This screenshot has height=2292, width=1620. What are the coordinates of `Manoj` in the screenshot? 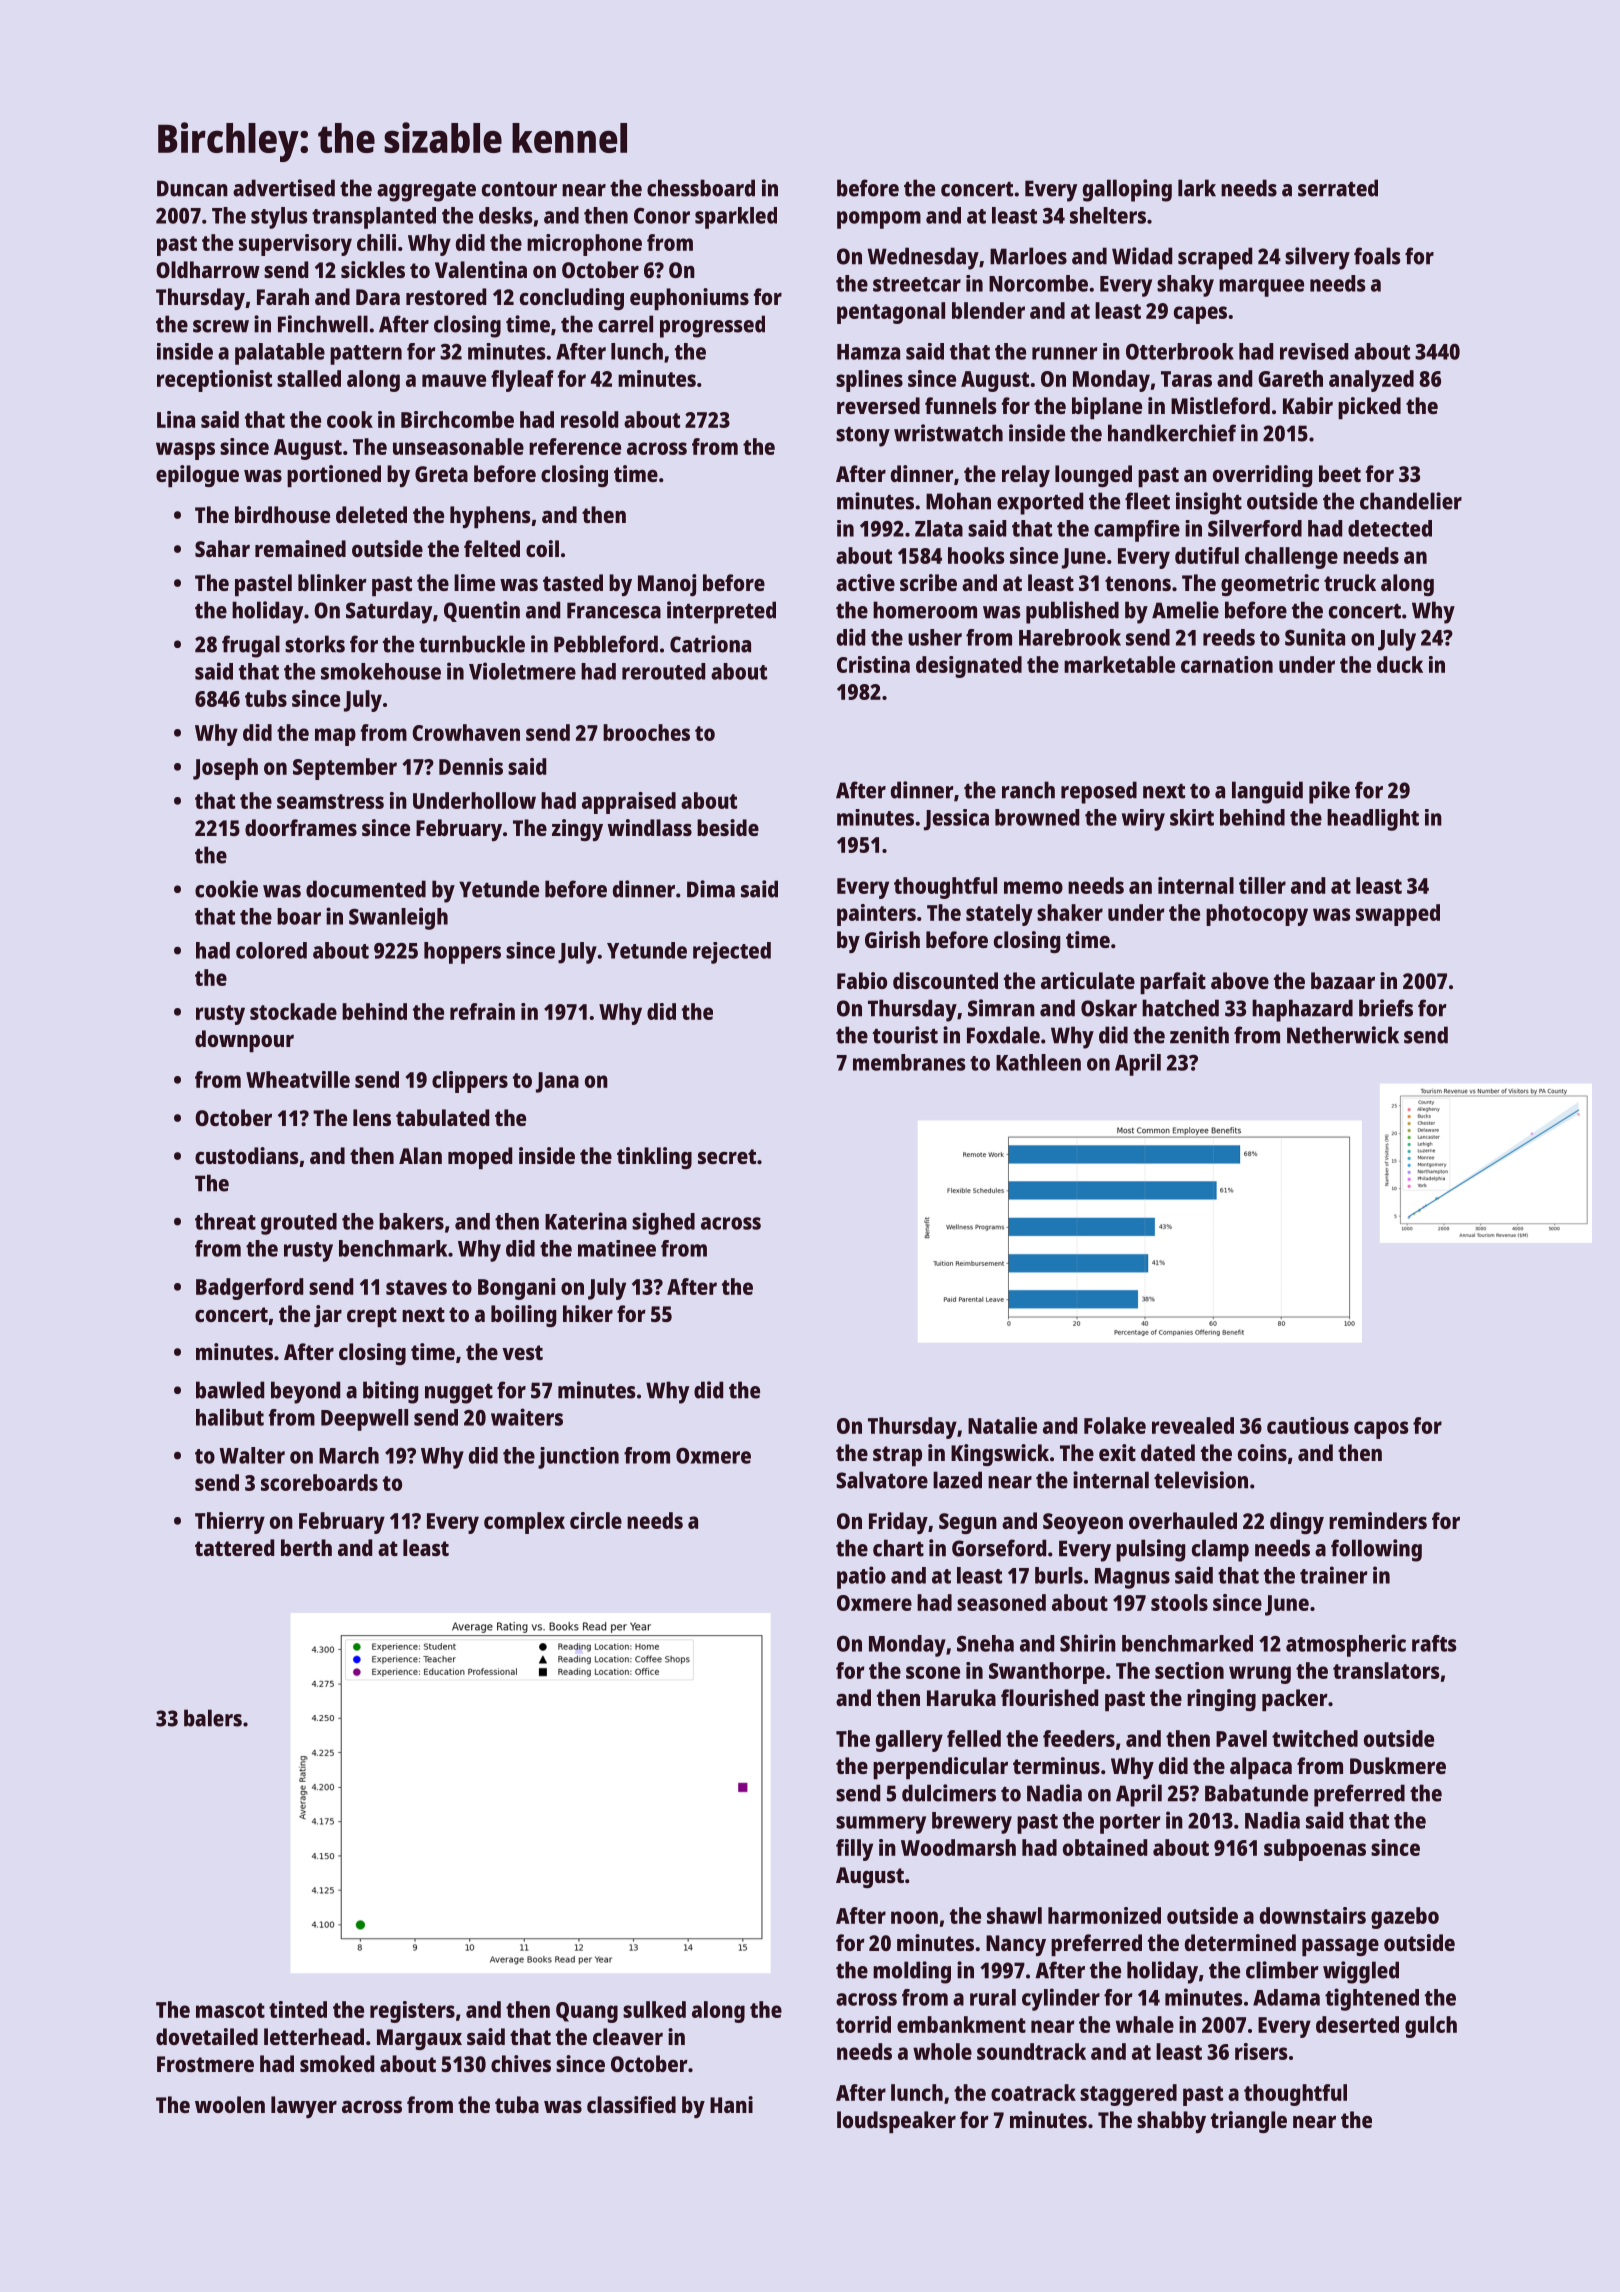 It's located at (667, 585).
